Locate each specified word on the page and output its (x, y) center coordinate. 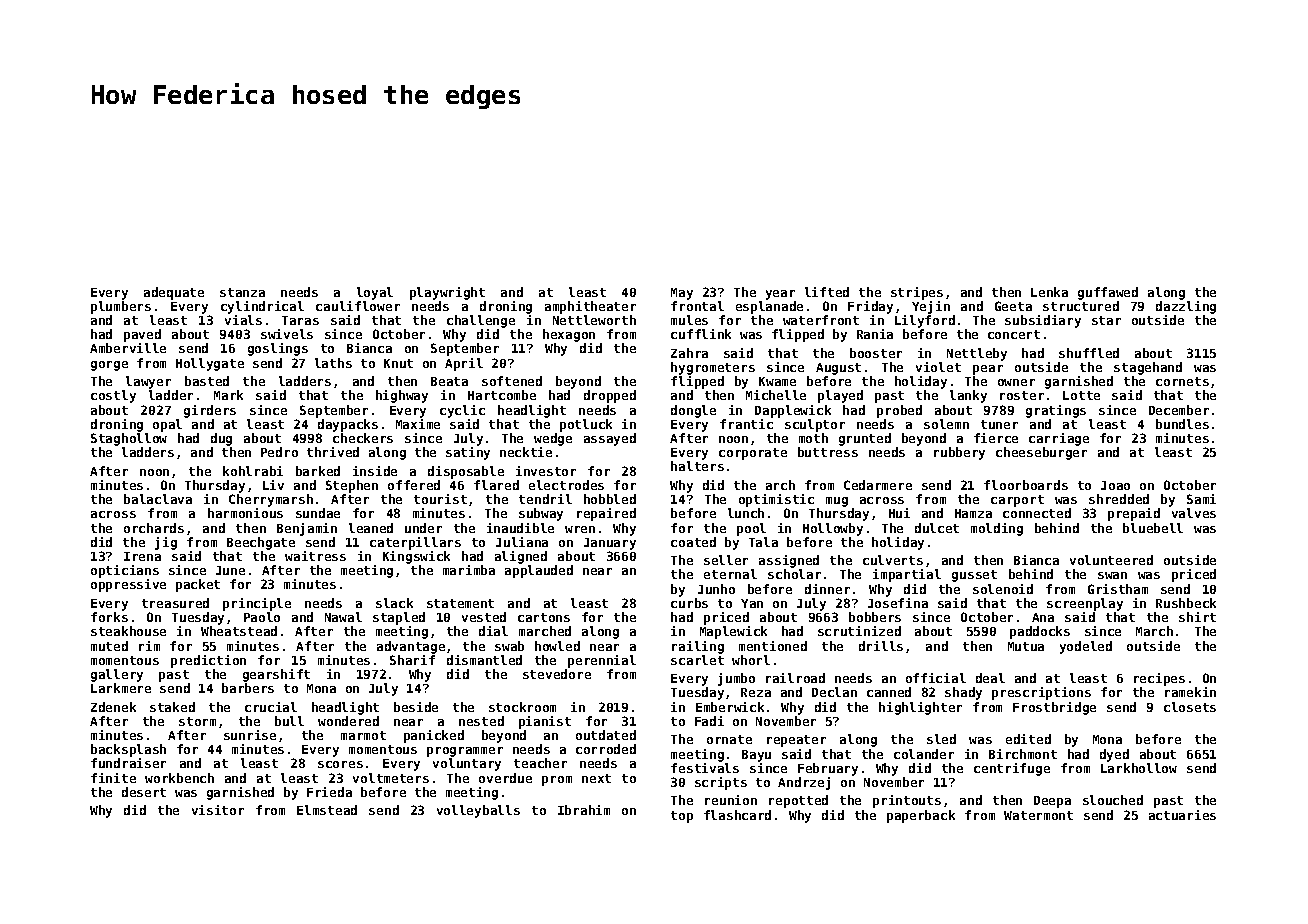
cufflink (701, 334)
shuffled (1089, 353)
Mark (228, 395)
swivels (287, 334)
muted (109, 646)
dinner (827, 589)
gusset (974, 576)
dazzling (1186, 307)
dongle (693, 411)
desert (144, 792)
